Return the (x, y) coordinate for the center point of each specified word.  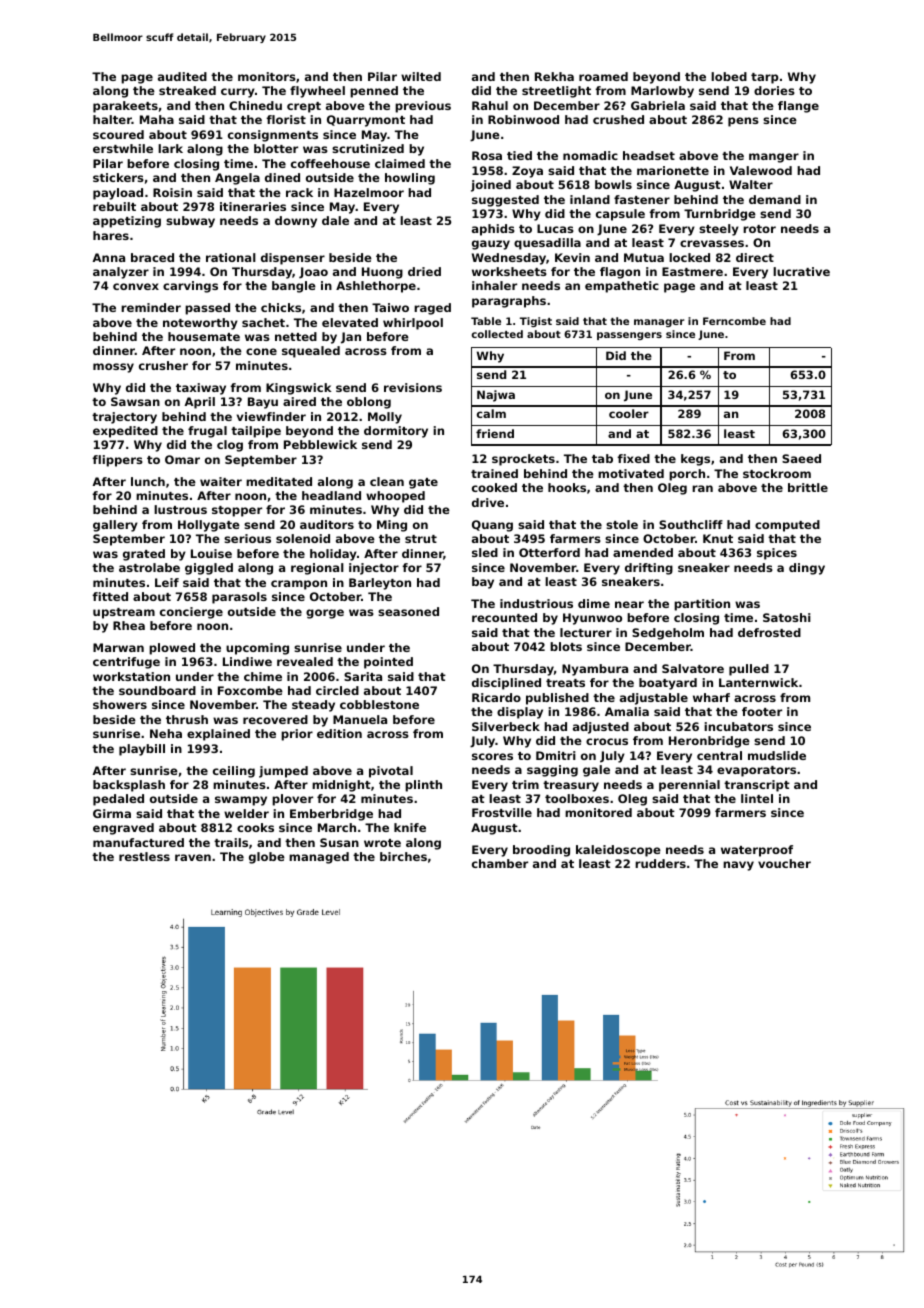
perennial (689, 786)
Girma (112, 813)
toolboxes (577, 798)
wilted (421, 76)
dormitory (396, 432)
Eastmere (692, 271)
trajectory (124, 418)
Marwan (118, 647)
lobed (729, 76)
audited (182, 76)
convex (136, 286)
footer (762, 711)
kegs (695, 460)
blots (566, 646)
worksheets (509, 271)
